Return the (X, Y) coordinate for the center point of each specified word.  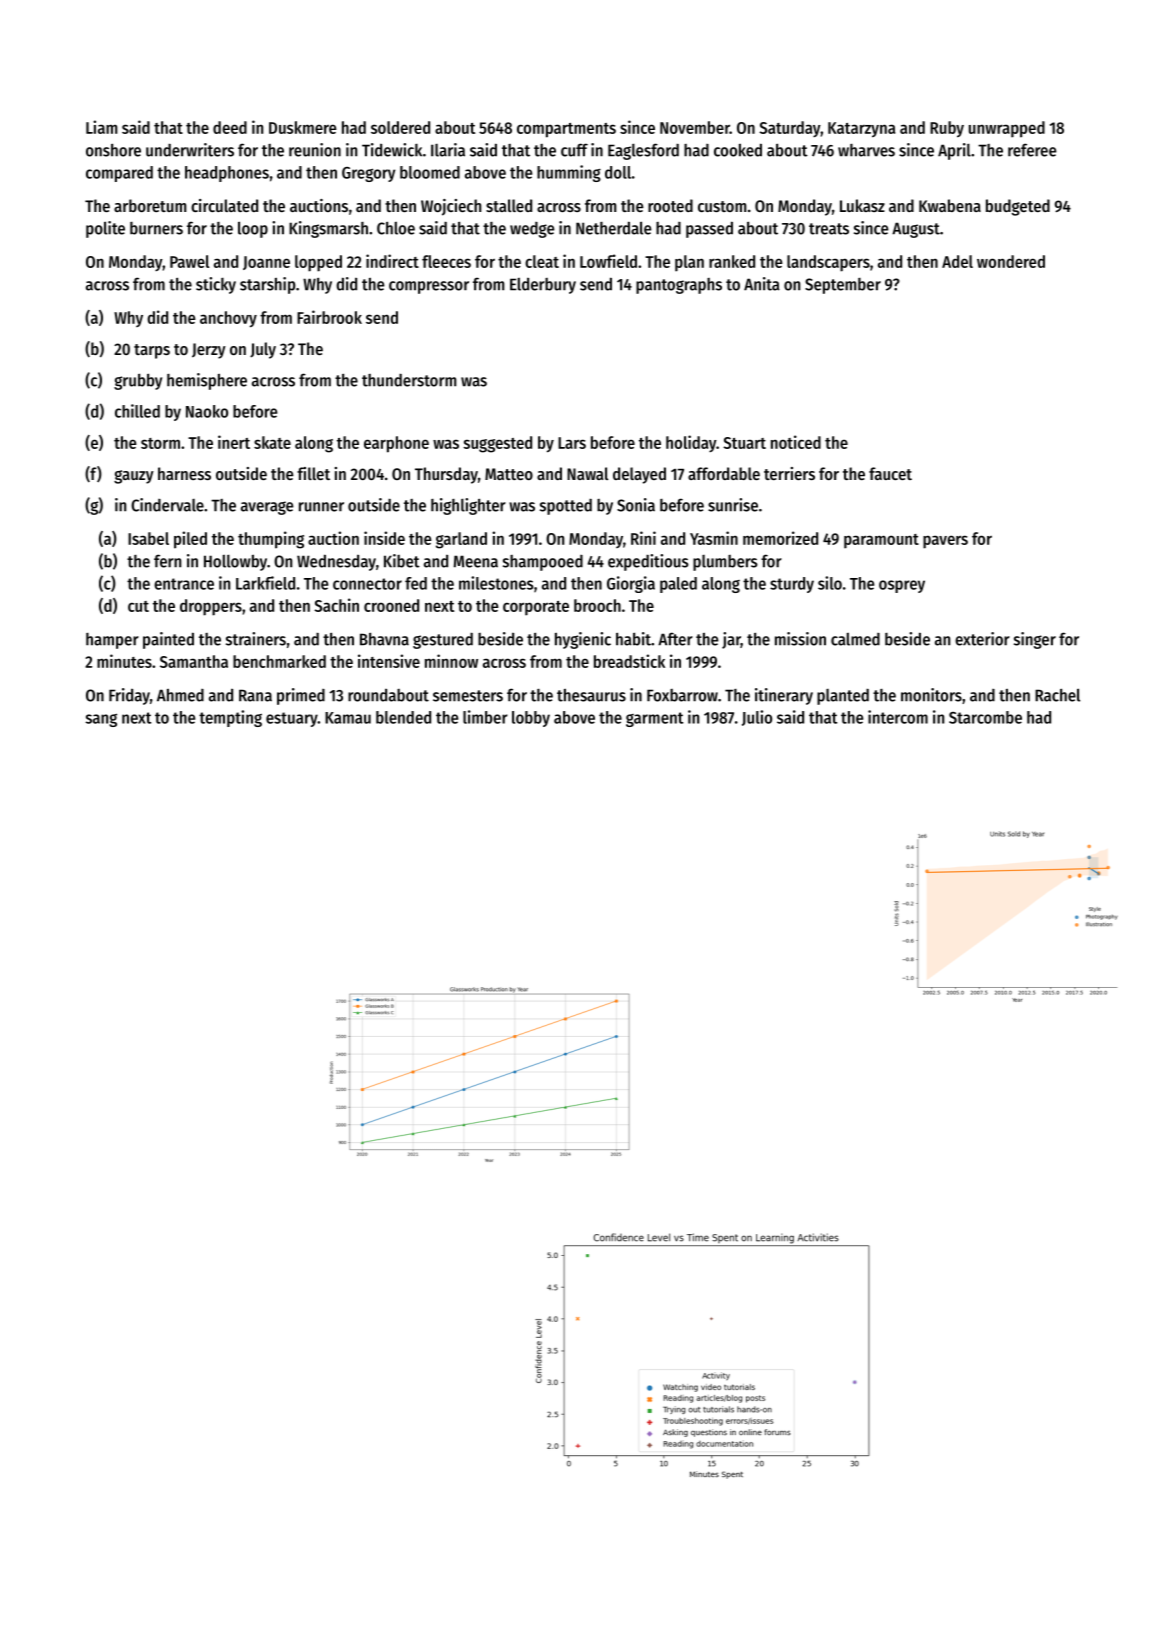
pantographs (679, 286)
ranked (732, 261)
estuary (292, 719)
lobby (531, 719)
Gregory (368, 174)
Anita (762, 284)
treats (829, 229)
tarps (152, 351)
